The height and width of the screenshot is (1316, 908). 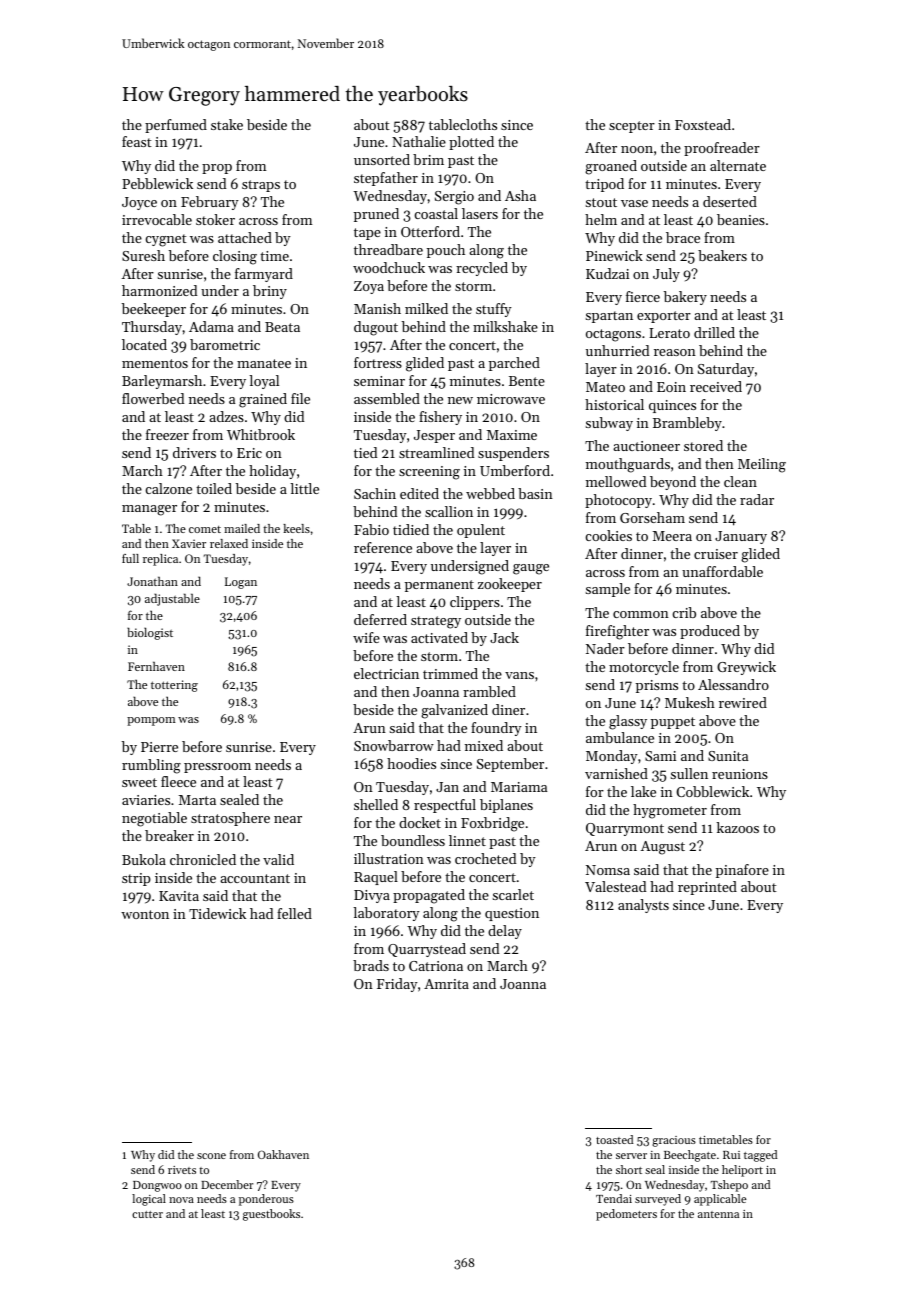 I want to click on Tidewick, so click(x=217, y=913).
